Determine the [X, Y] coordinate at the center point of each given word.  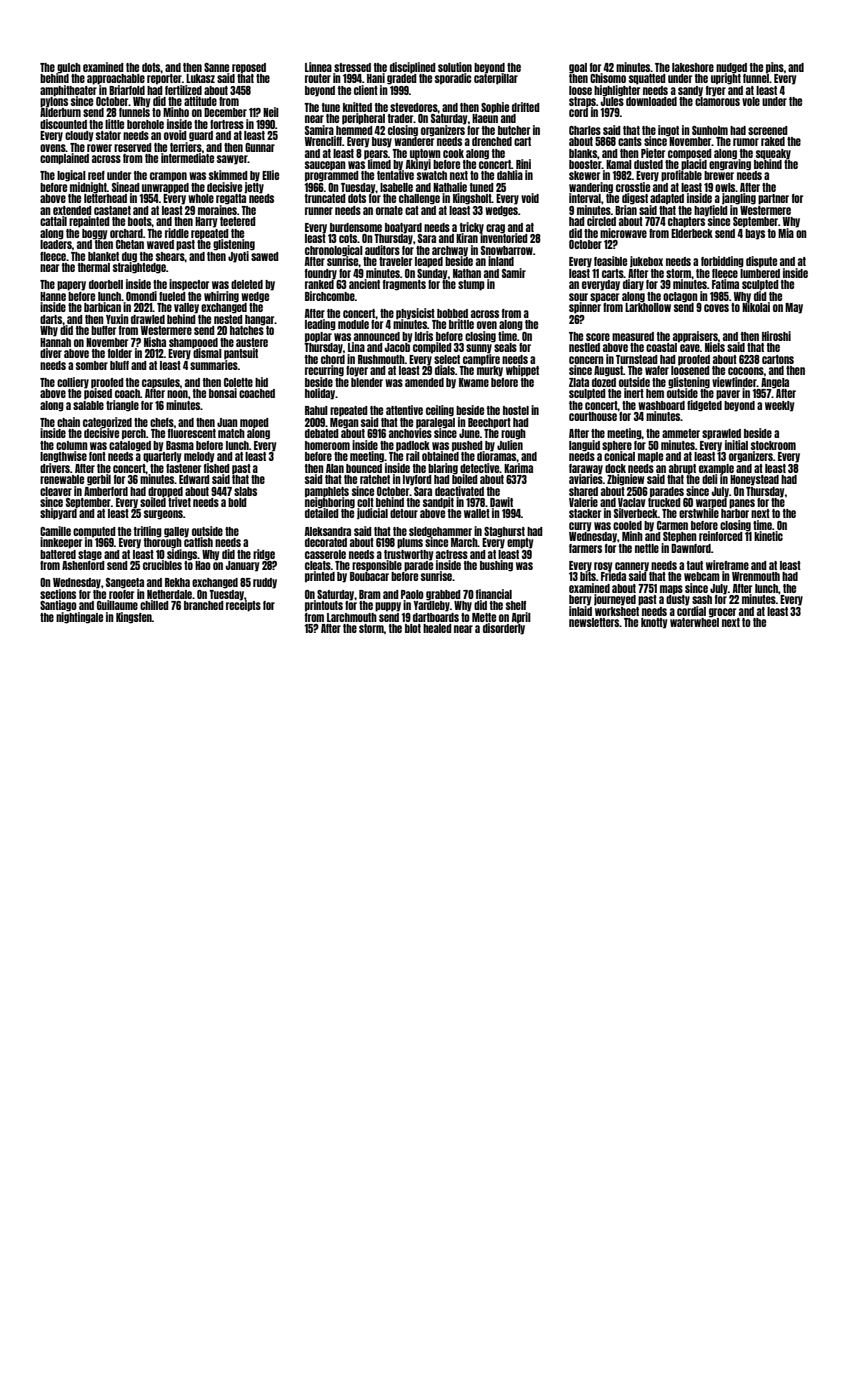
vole [751, 101]
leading [320, 325]
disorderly [504, 629]
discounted [63, 124]
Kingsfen [134, 618]
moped [254, 423]
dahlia [510, 175]
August [608, 371]
